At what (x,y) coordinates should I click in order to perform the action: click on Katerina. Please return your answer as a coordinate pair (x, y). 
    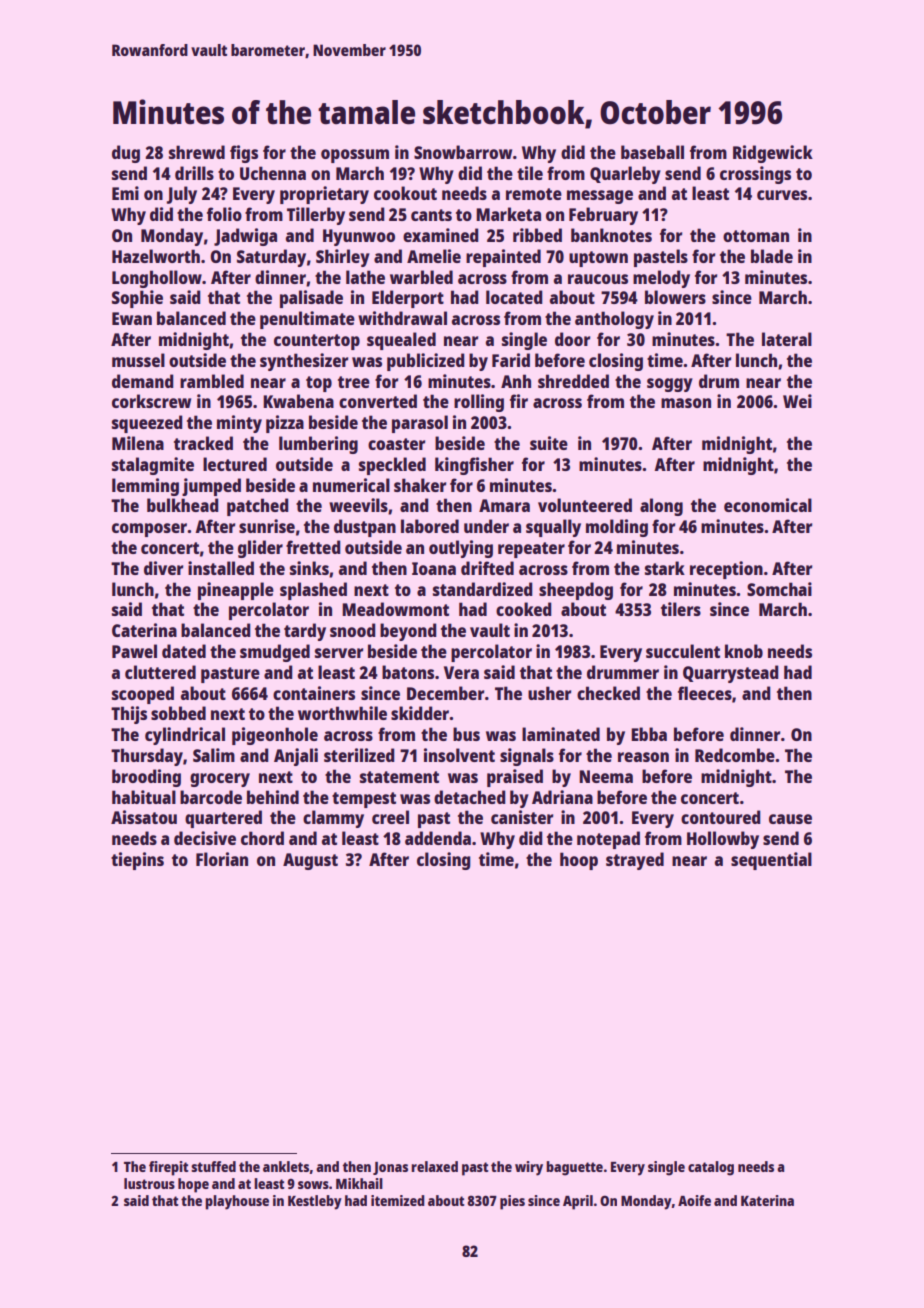
    Looking at the image, I should click on (767, 1200).
